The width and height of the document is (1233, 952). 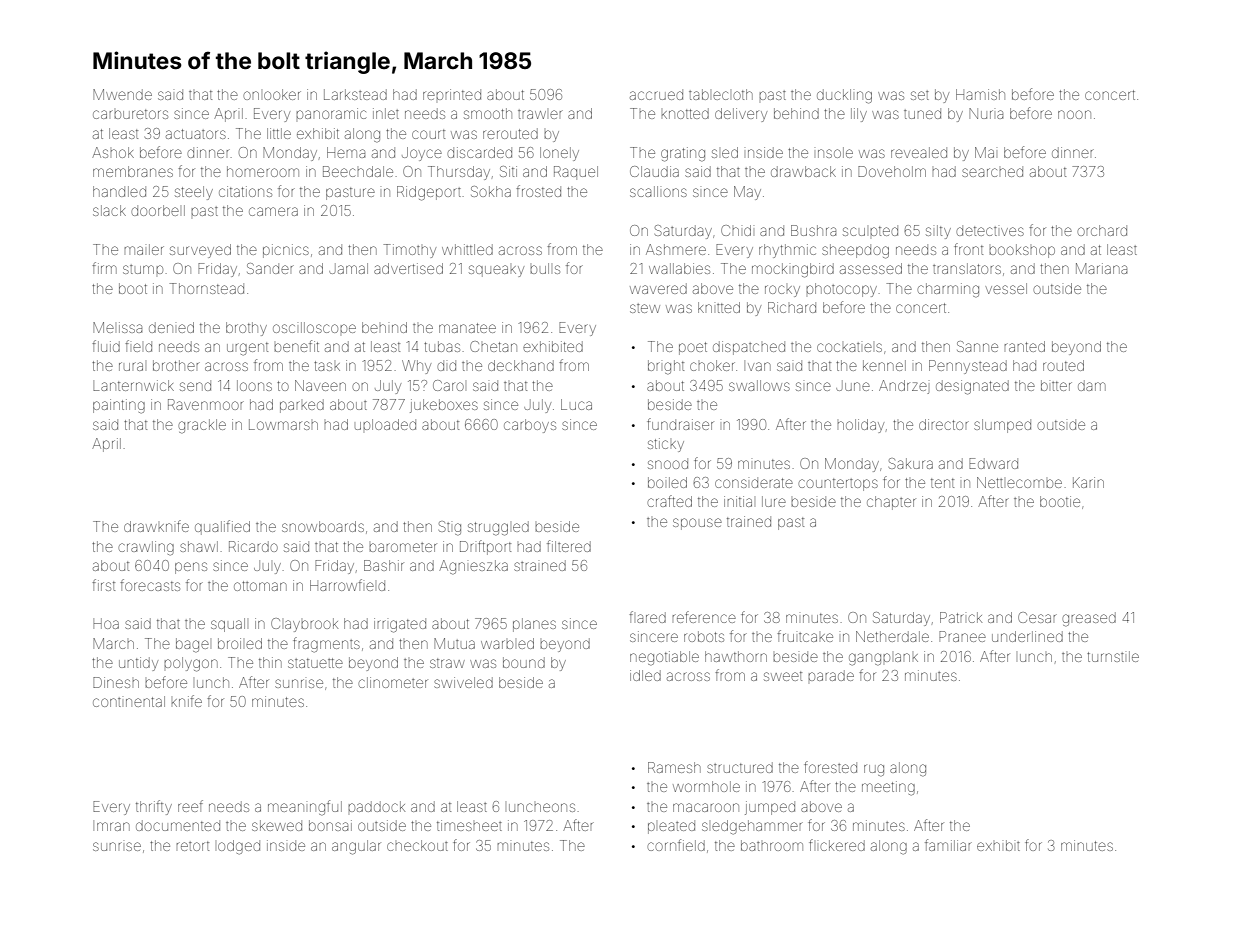 What do you see at coordinates (892, 171) in the document?
I see `Doveholm` at bounding box center [892, 171].
